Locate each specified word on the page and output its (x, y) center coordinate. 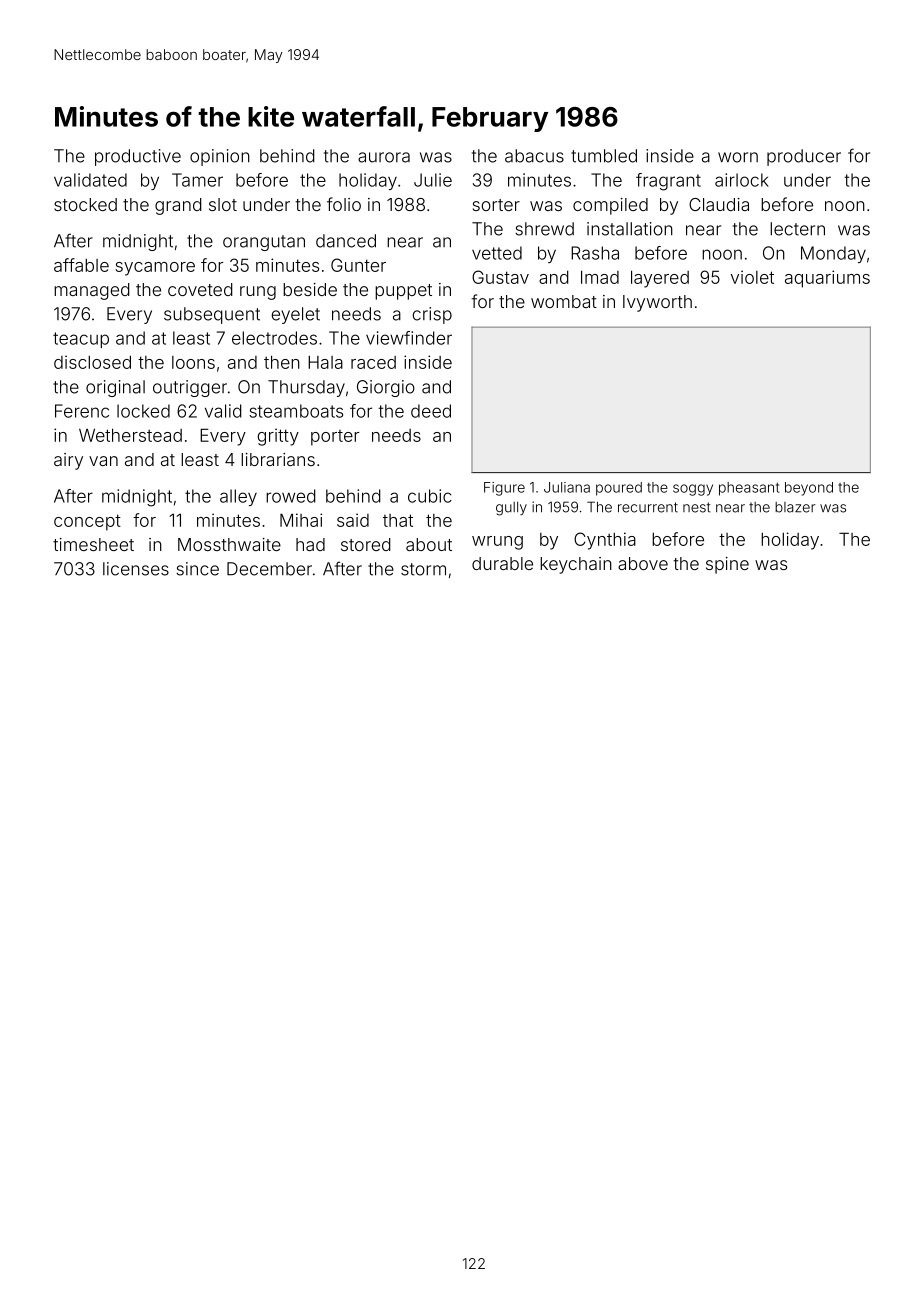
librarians (278, 459)
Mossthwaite (229, 544)
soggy (693, 490)
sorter (496, 205)
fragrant (668, 182)
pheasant (749, 489)
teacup (81, 340)
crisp (432, 315)
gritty (278, 437)
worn (738, 157)
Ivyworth (657, 303)
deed (431, 411)
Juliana (567, 487)
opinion (220, 157)
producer (804, 157)
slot (223, 204)
